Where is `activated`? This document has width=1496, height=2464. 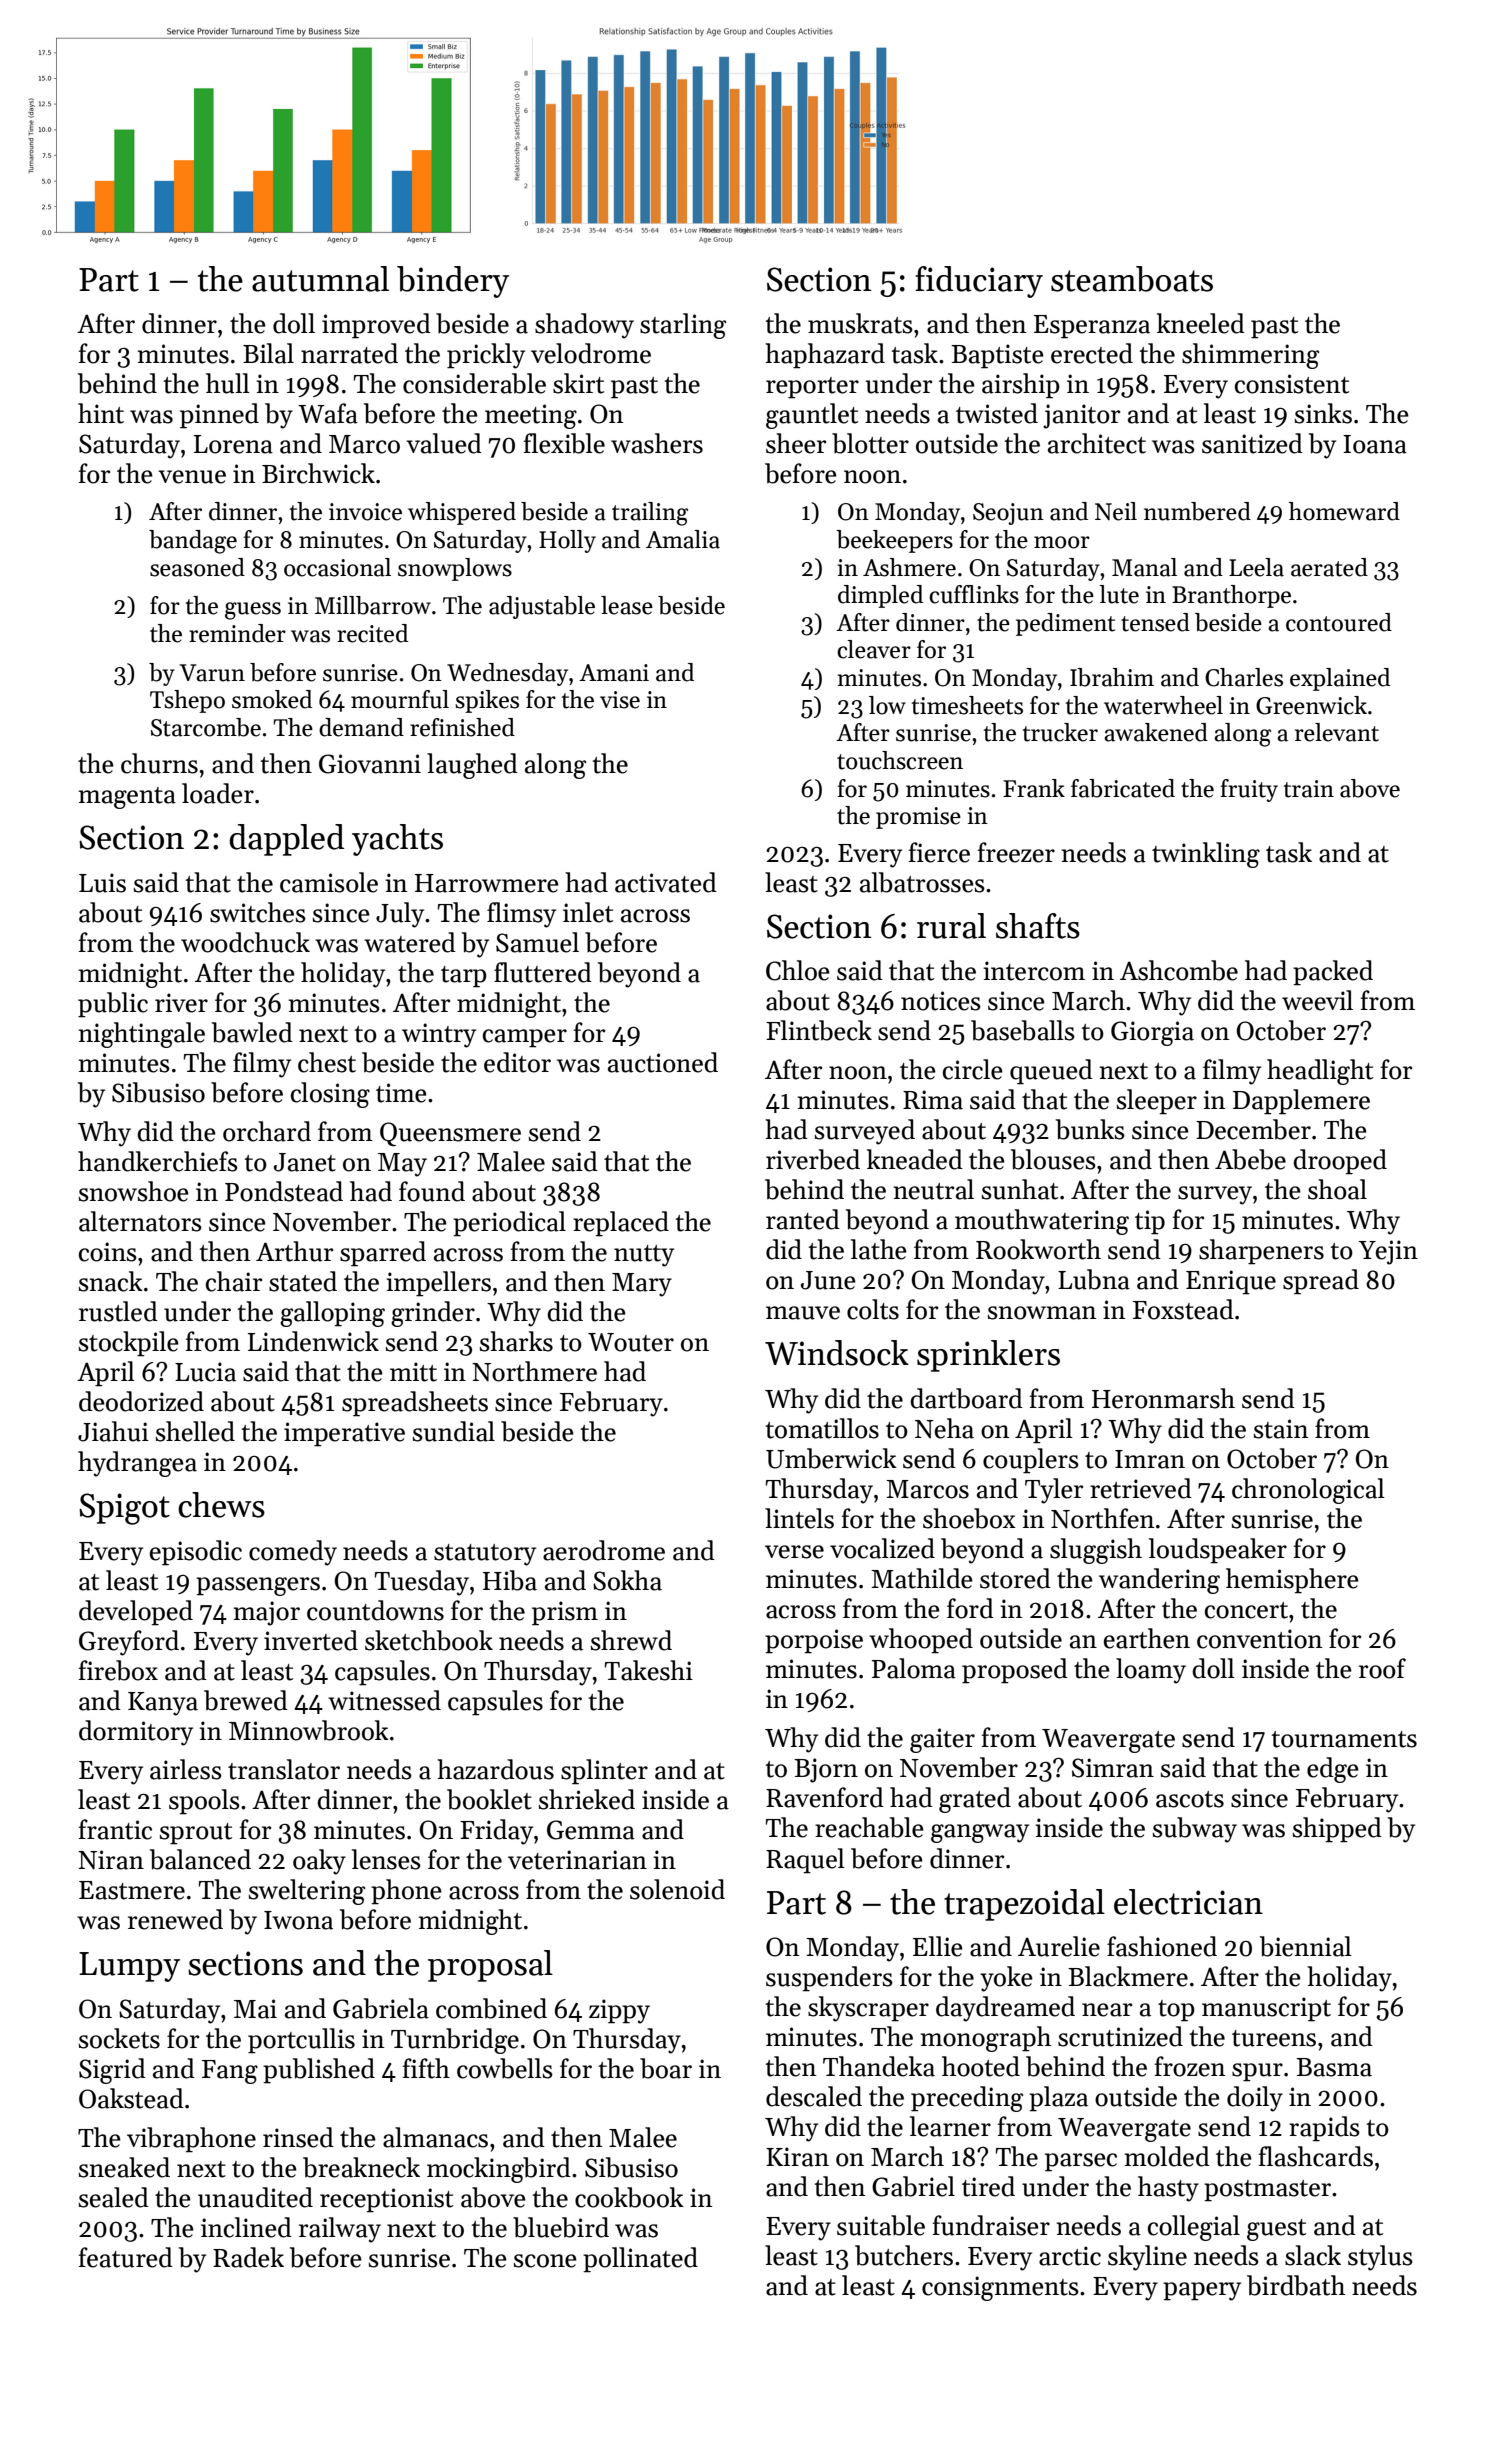
activated is located at coordinates (666, 882).
